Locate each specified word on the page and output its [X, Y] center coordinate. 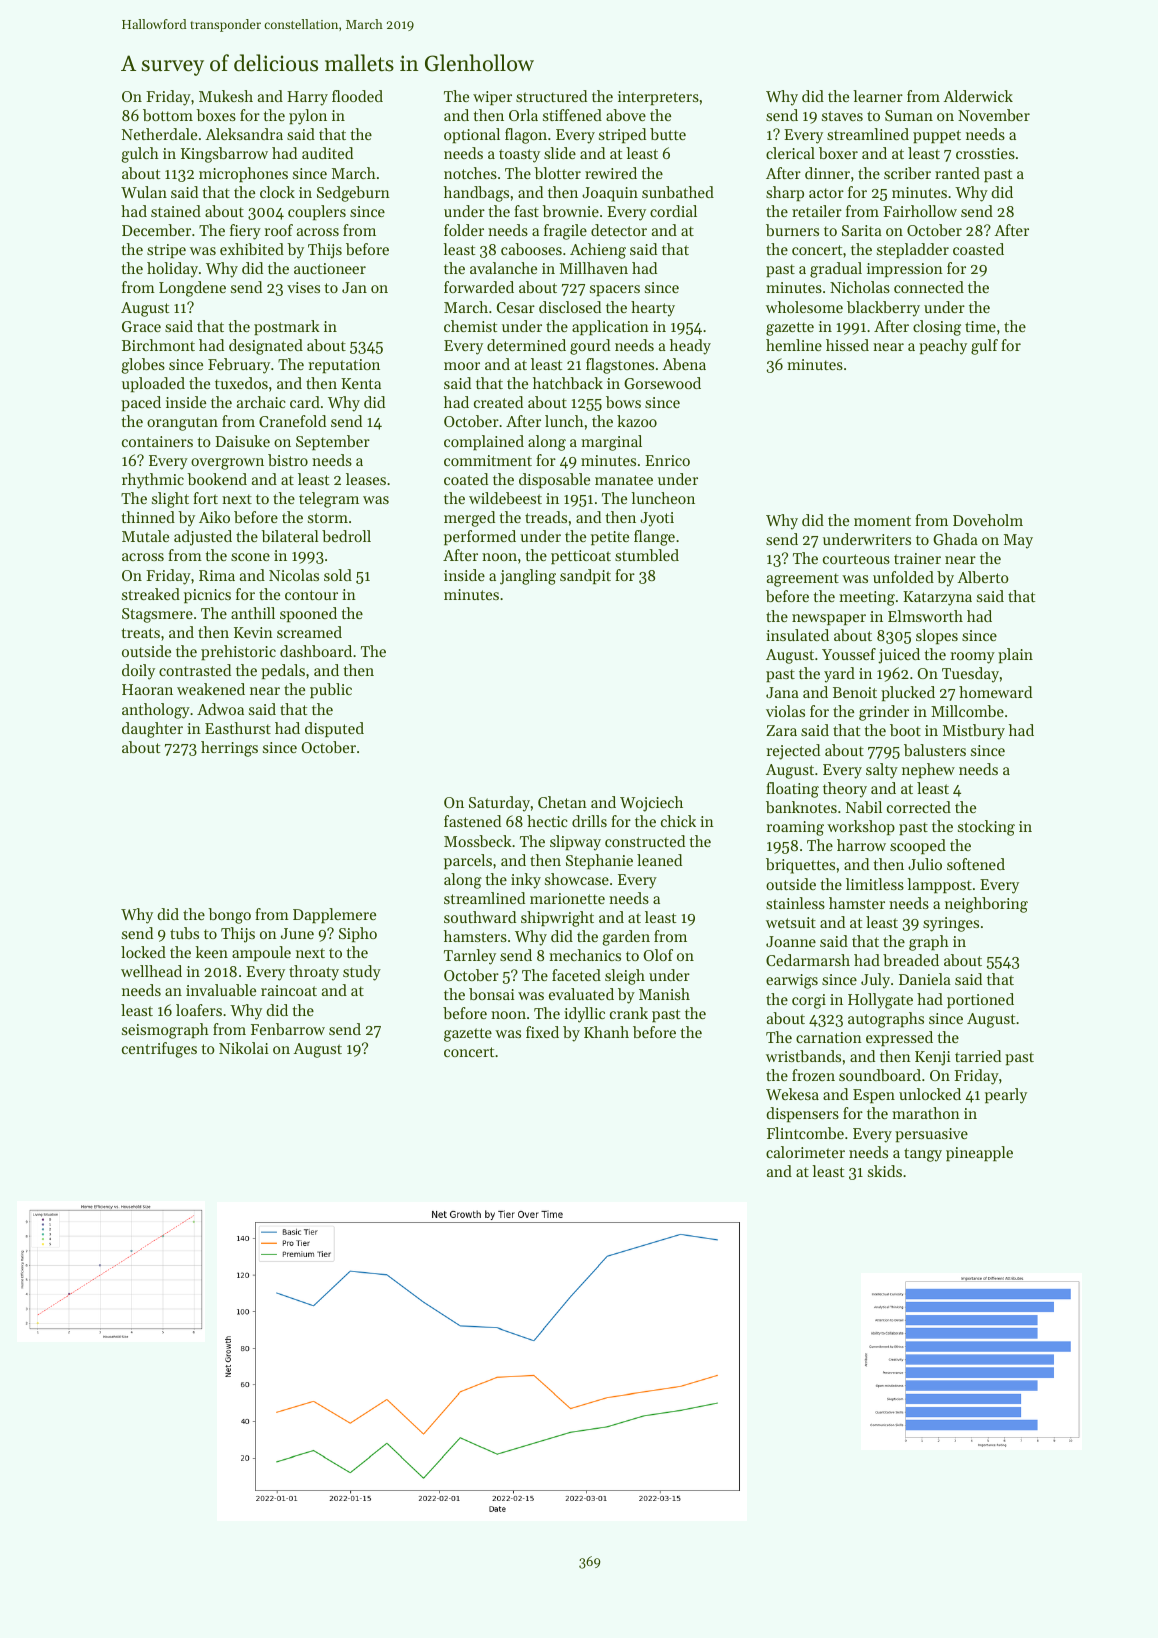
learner [878, 96]
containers [157, 441]
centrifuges [159, 1050]
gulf [984, 347]
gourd [590, 347]
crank [629, 1013]
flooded [357, 96]
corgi [809, 1001]
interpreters [658, 98]
